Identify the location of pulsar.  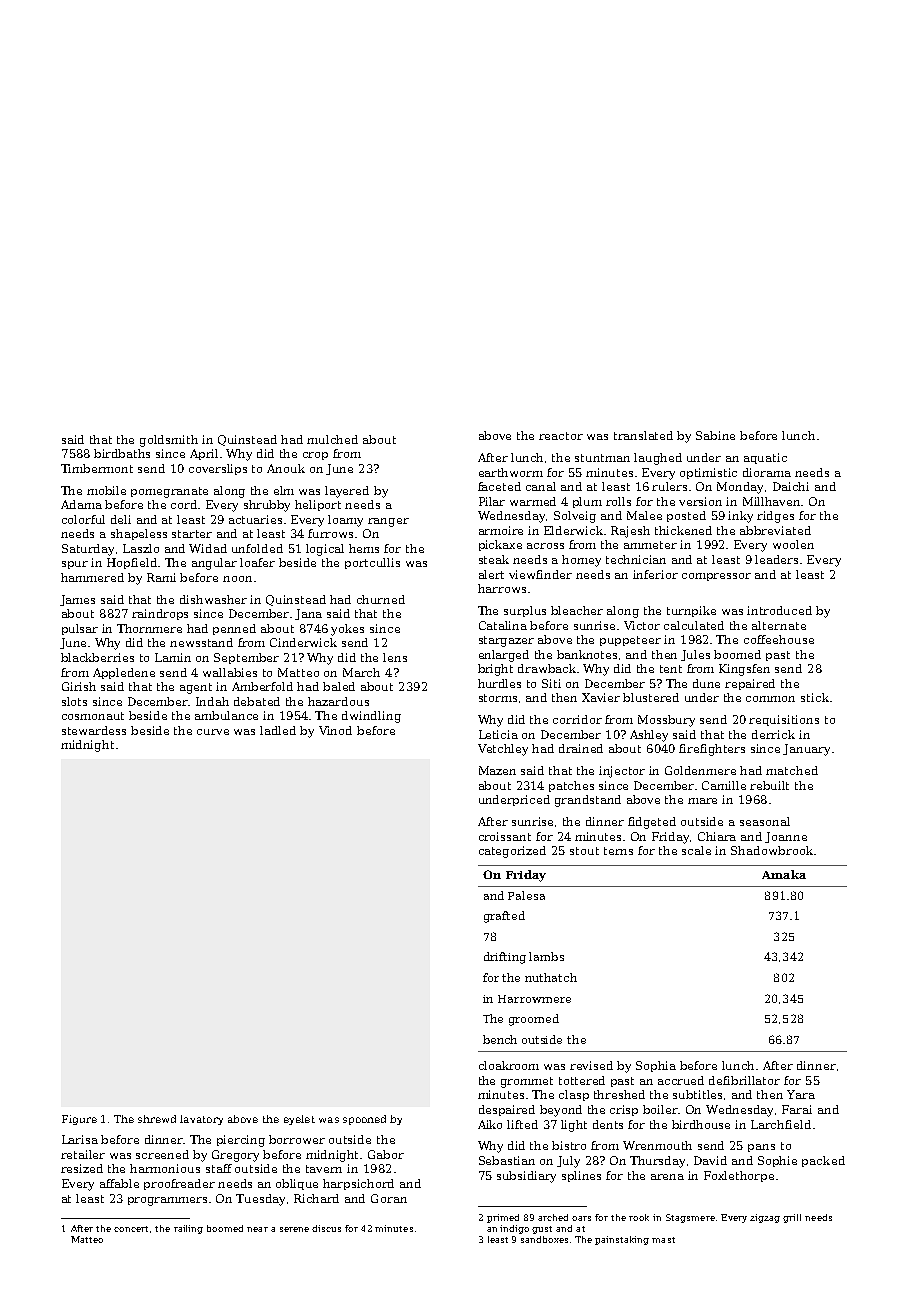
(80, 629).
